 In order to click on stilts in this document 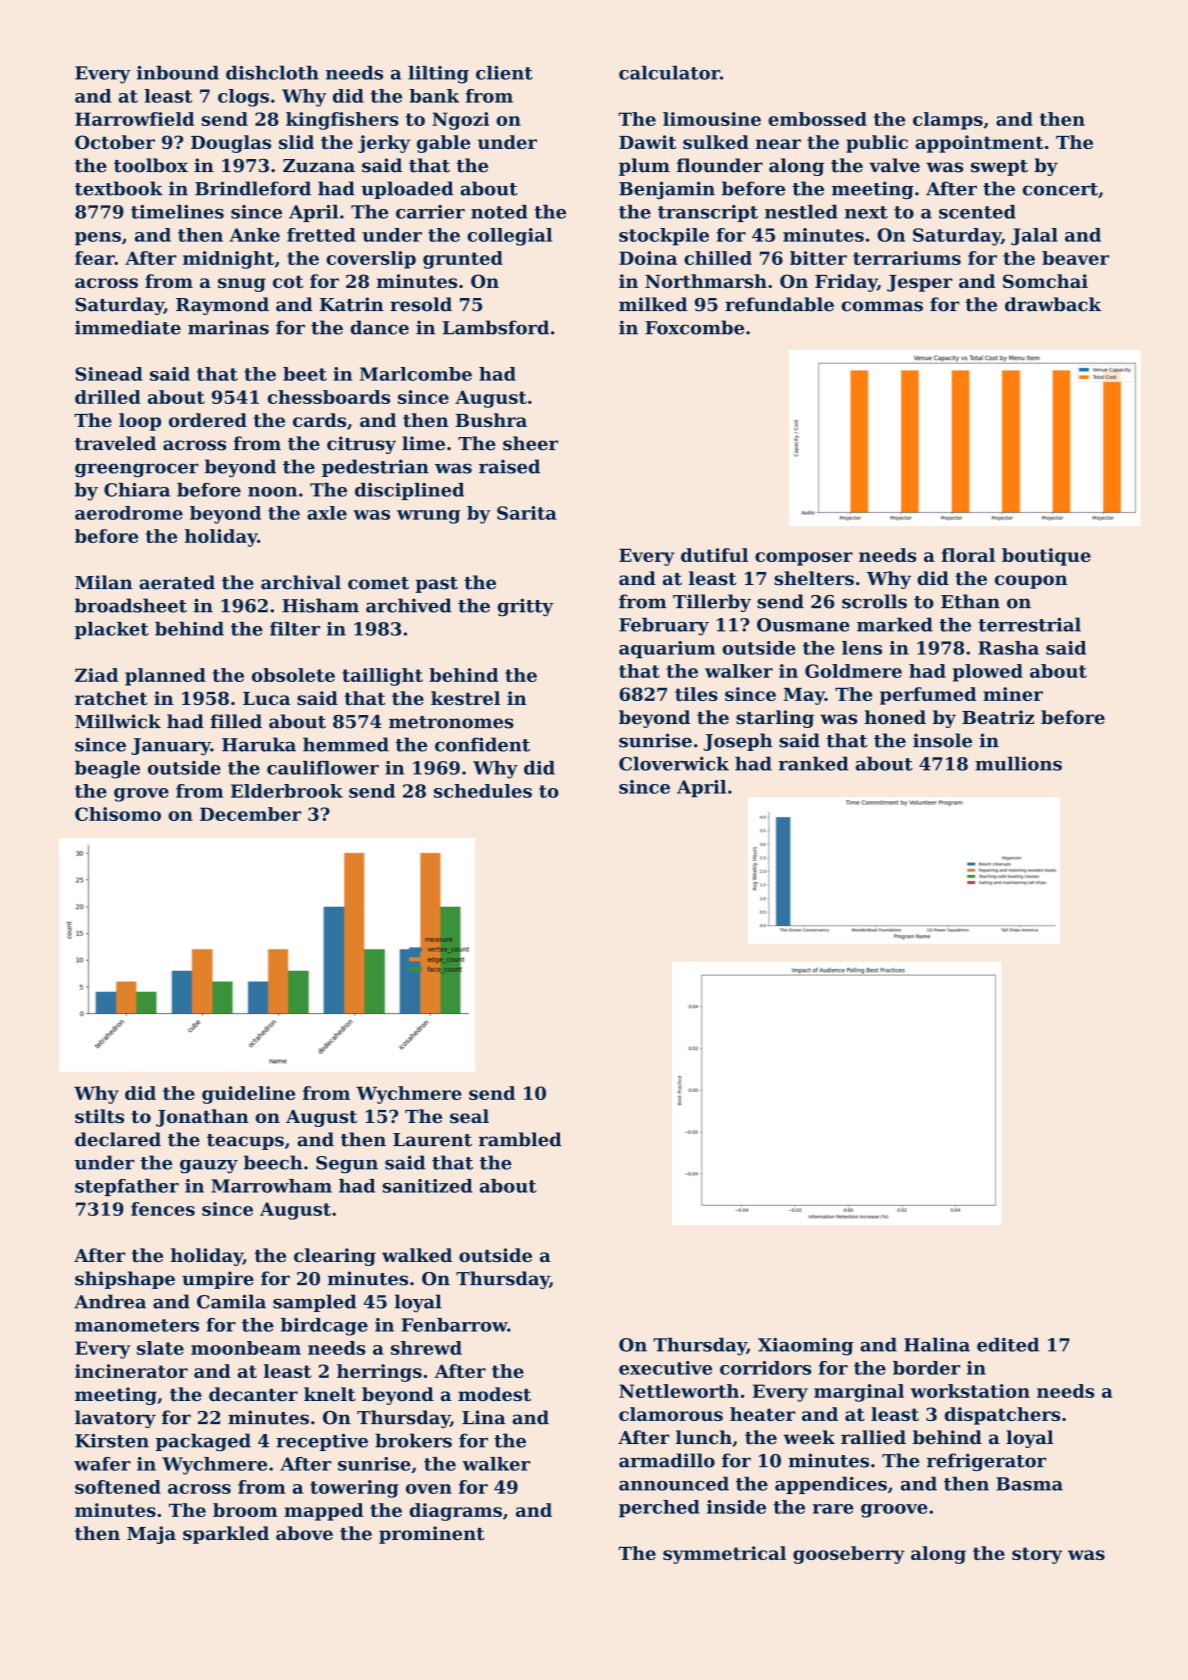, I will do `click(99, 1116)`.
